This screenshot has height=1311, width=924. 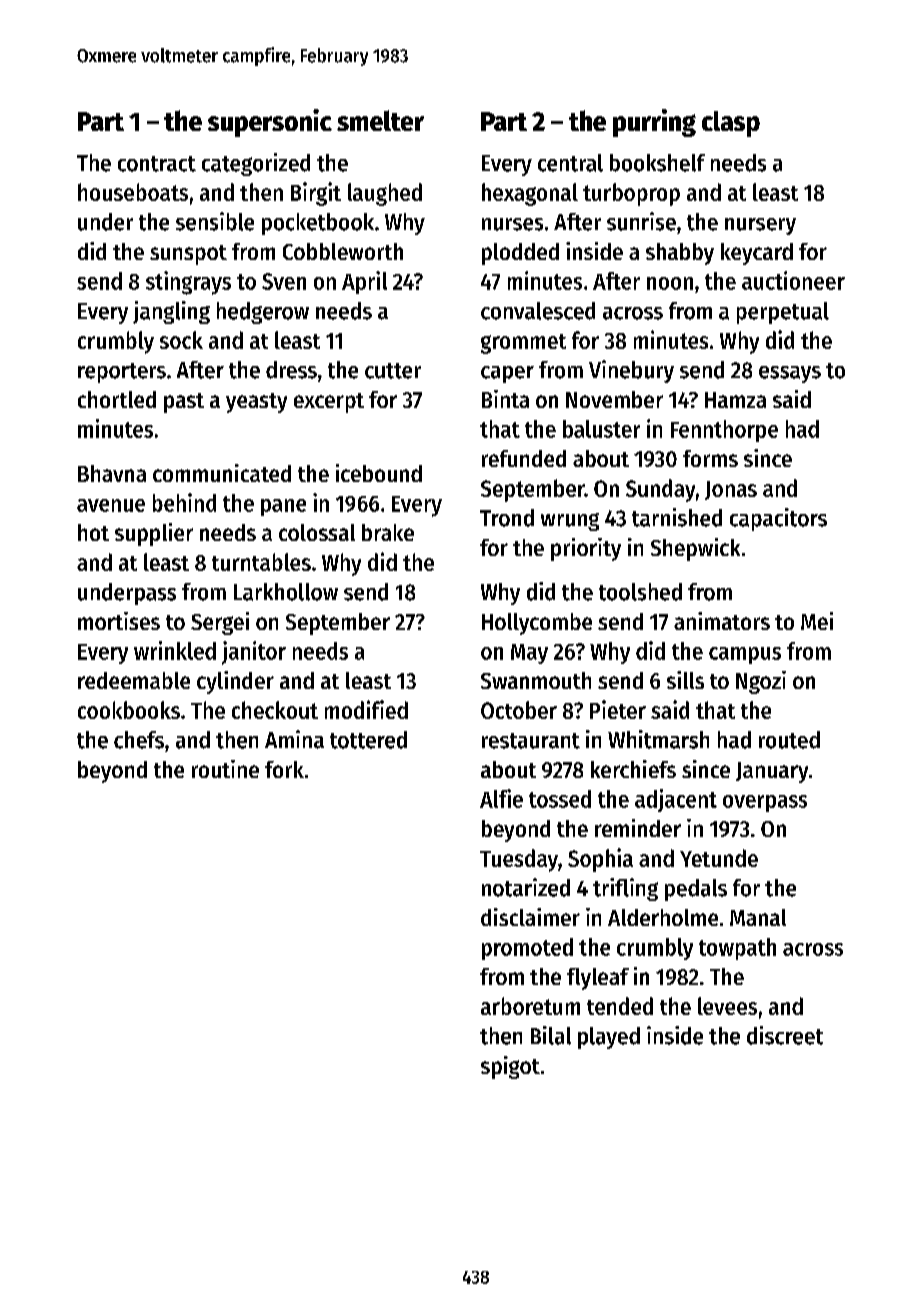 I want to click on discreet, so click(x=785, y=1035).
